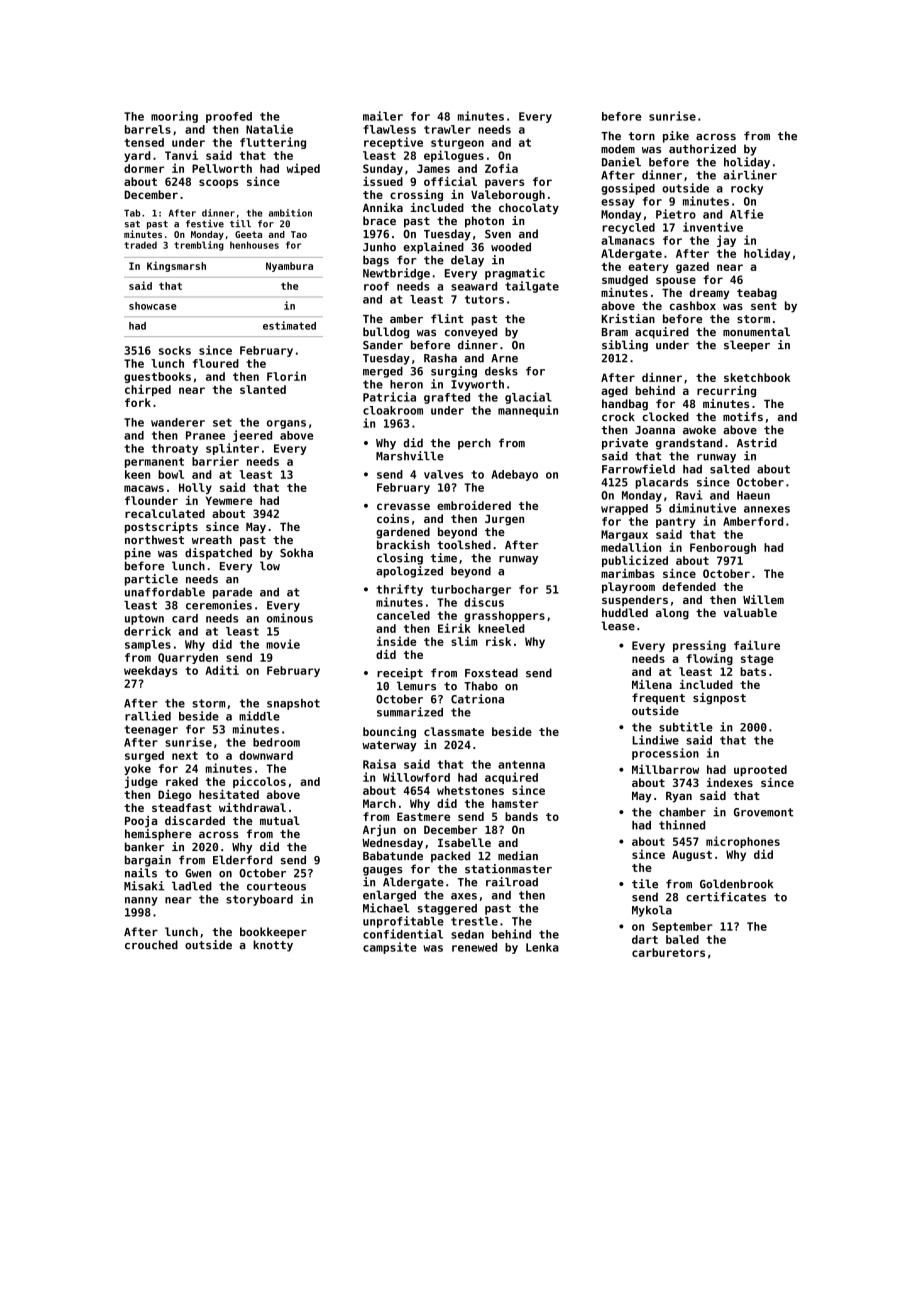 This screenshot has width=924, height=1308. Describe the element at coordinates (447, 129) in the screenshot. I see `trawler` at that location.
